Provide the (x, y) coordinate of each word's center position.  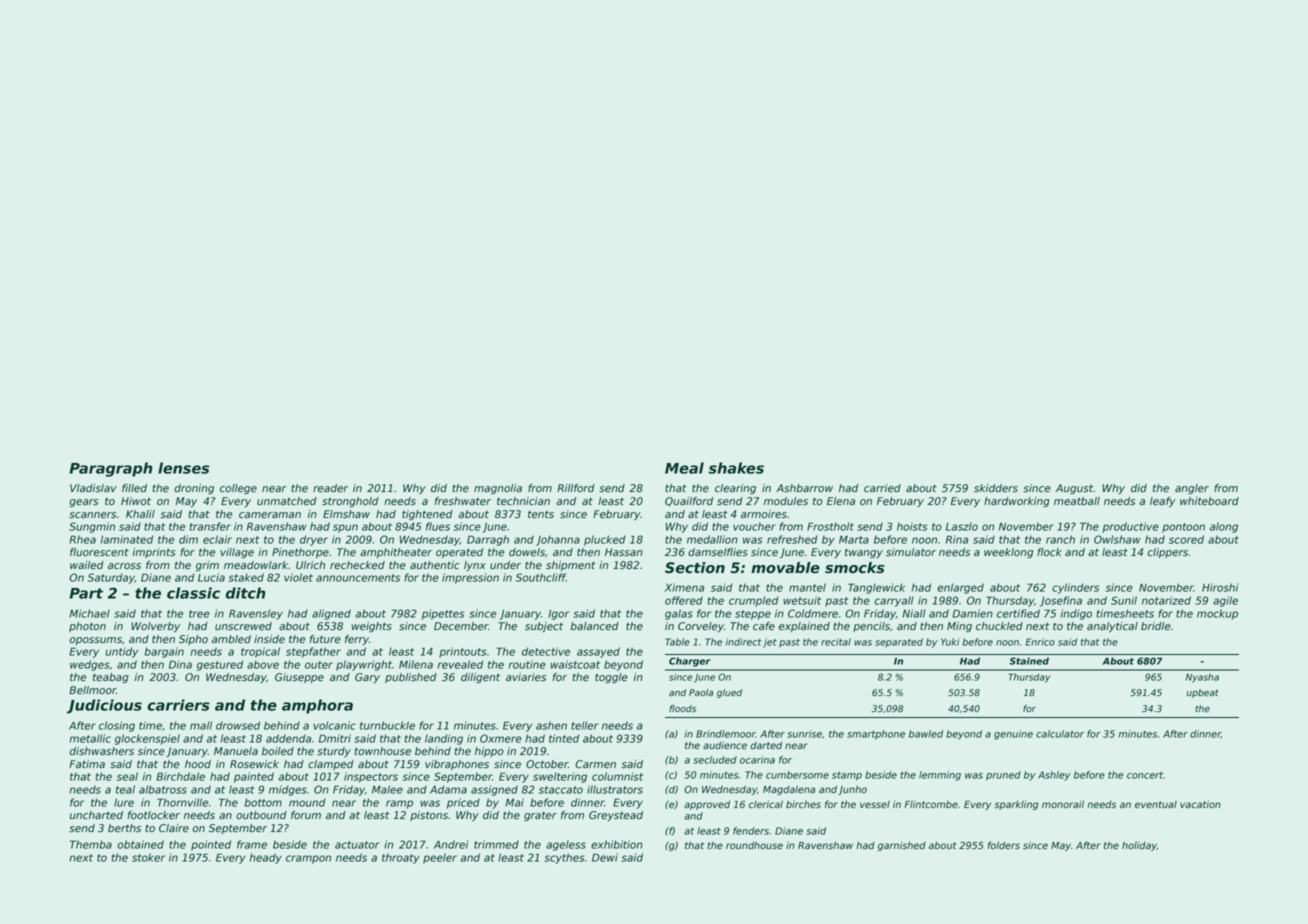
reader (330, 488)
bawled (926, 734)
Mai (514, 802)
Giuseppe (299, 678)
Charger (690, 662)
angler (1192, 489)
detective (546, 651)
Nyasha (1202, 678)
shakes (736, 468)
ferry (357, 640)
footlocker (153, 815)
